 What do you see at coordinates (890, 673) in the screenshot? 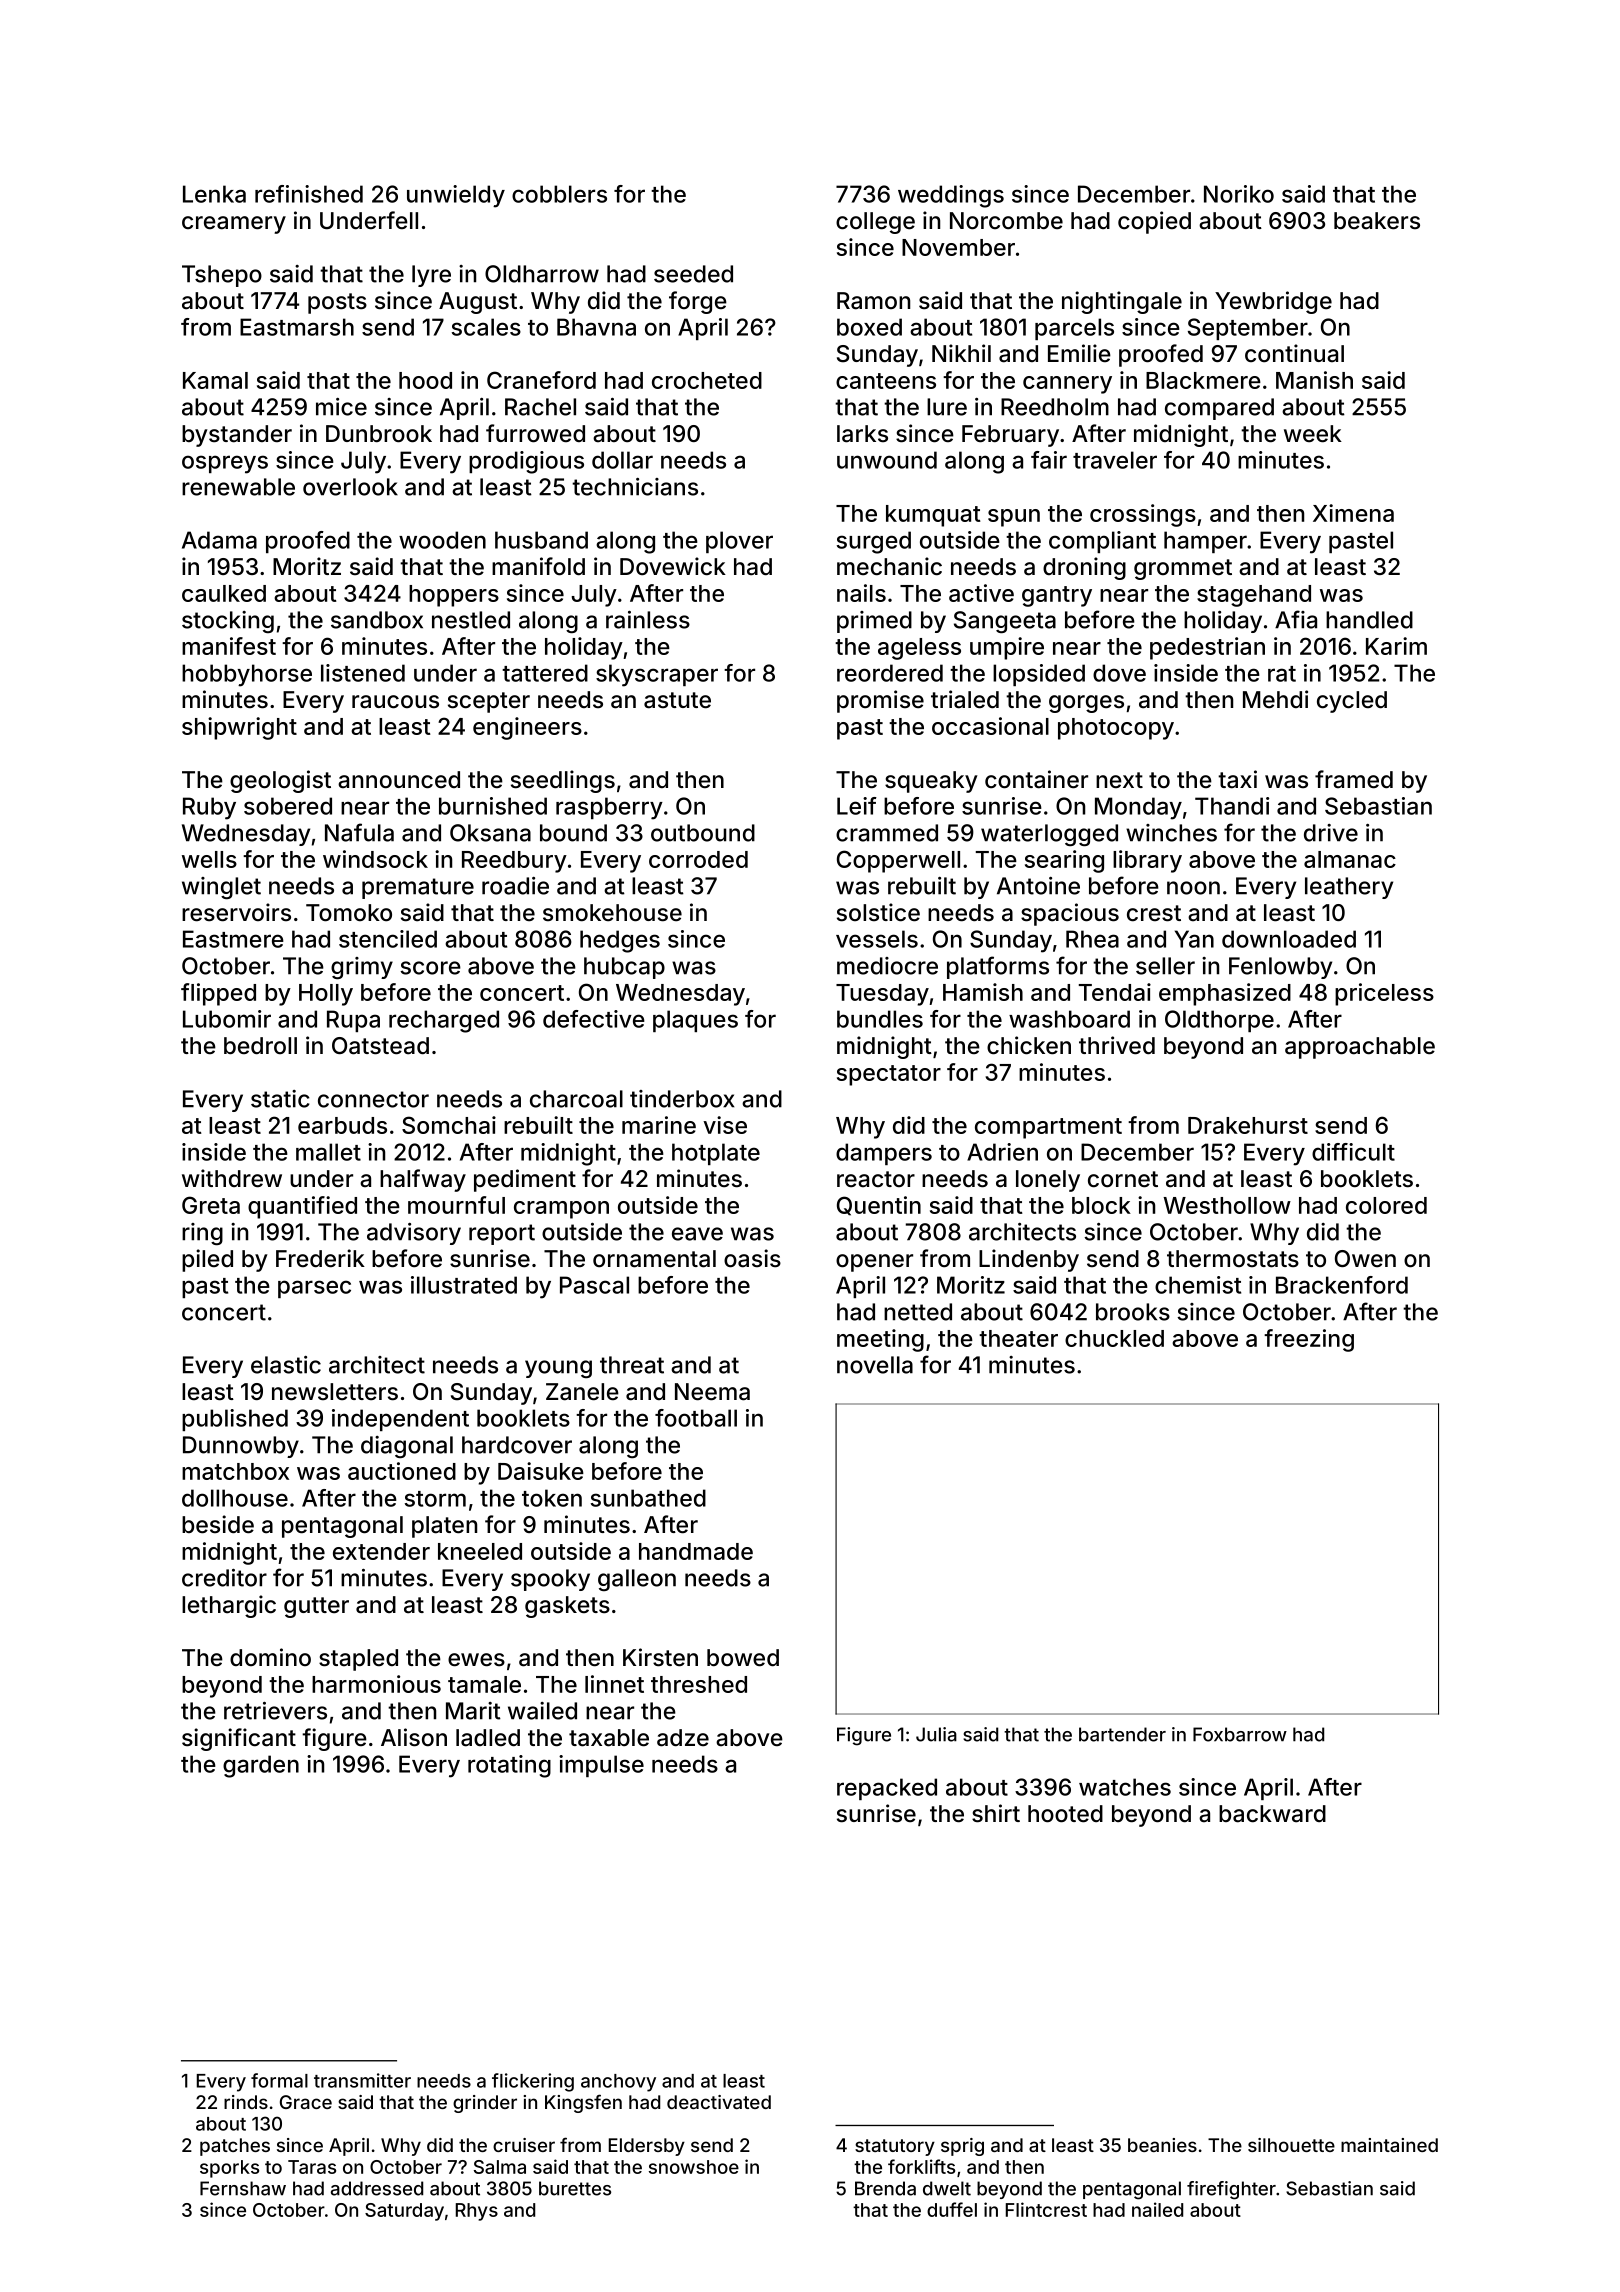
I see `reordered` at bounding box center [890, 673].
